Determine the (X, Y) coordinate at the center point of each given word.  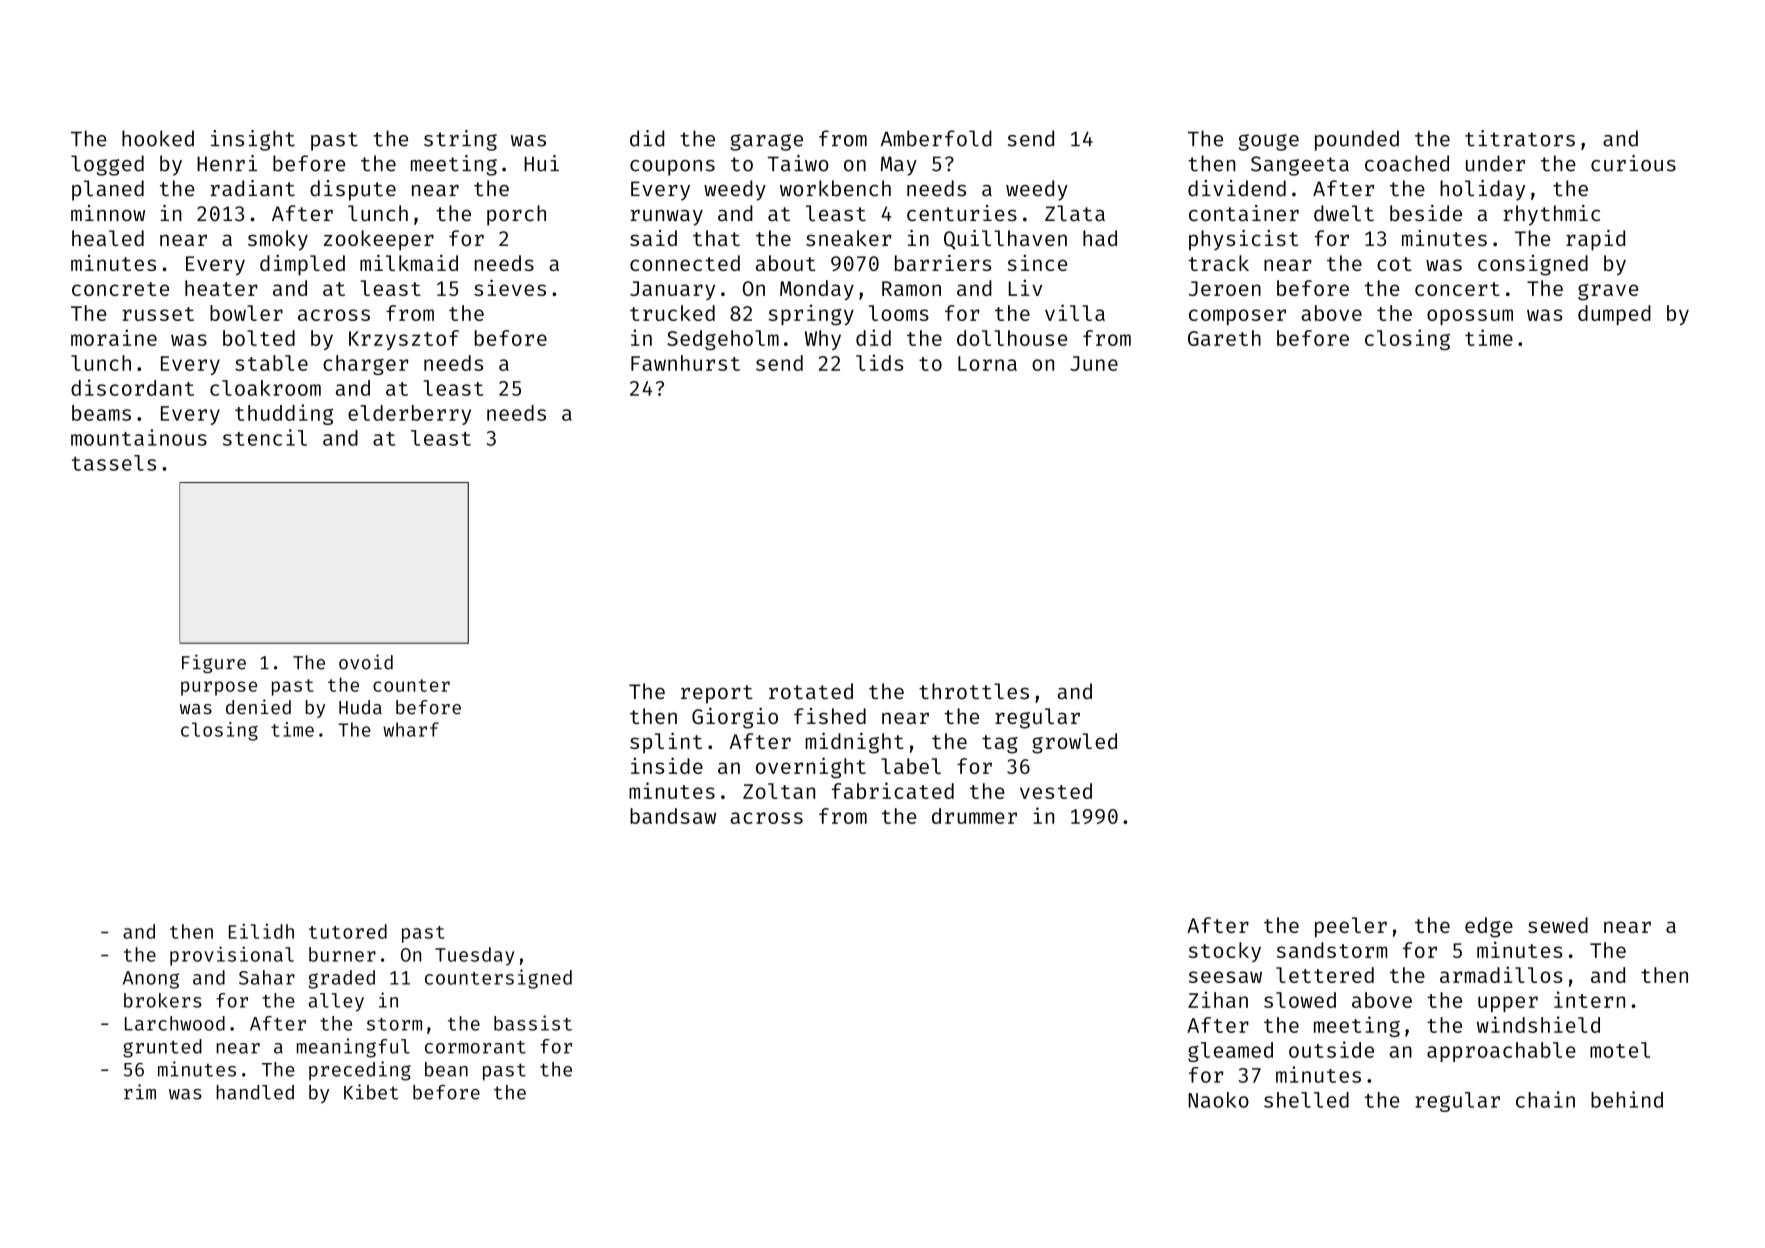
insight (253, 140)
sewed (1558, 925)
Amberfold (936, 138)
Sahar (267, 977)
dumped (1614, 315)
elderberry (409, 415)
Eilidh (261, 931)
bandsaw (673, 816)
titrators (1520, 138)
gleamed (1230, 1052)
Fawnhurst (685, 363)
